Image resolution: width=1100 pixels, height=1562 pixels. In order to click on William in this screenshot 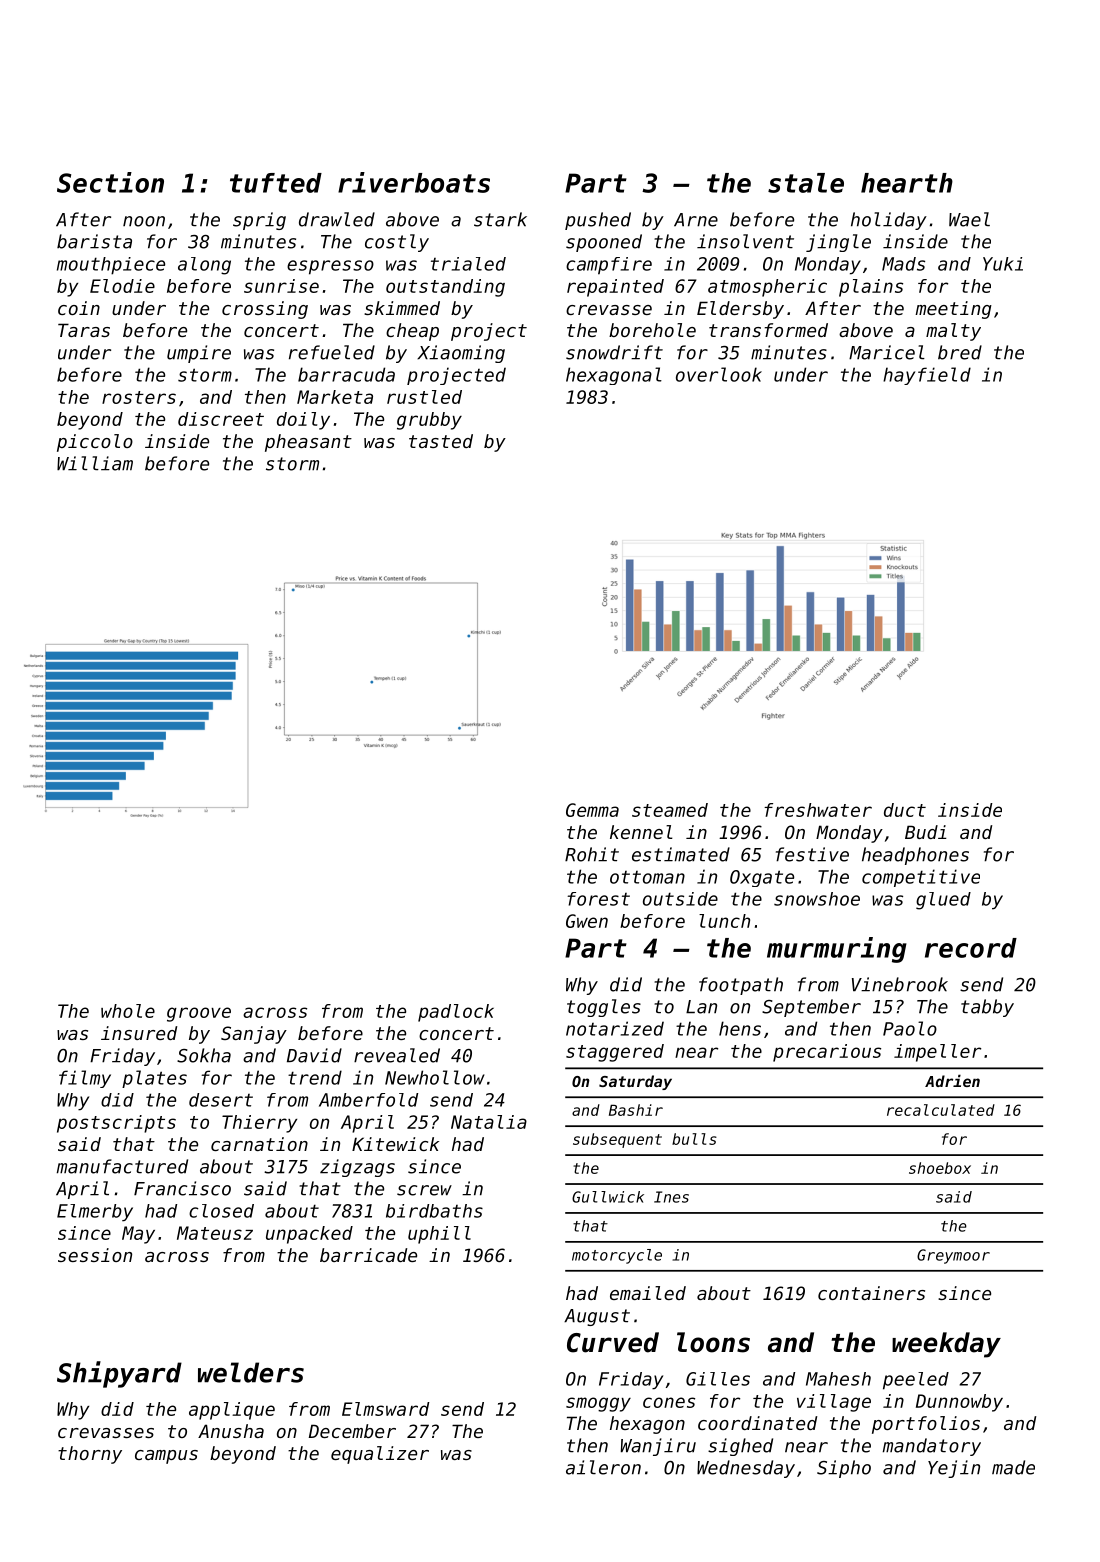, I will do `click(95, 463)`.
